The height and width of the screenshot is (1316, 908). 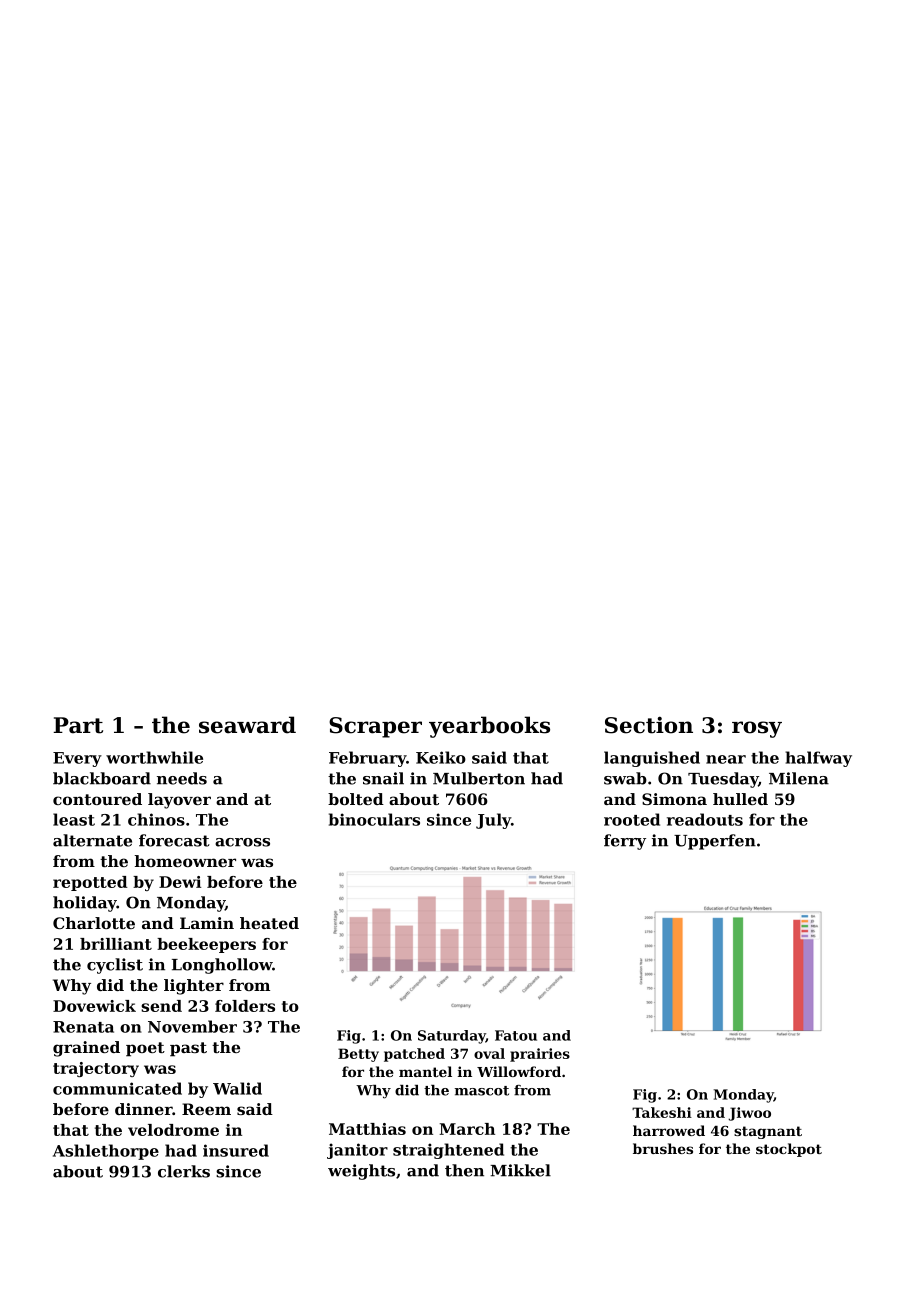 What do you see at coordinates (625, 842) in the screenshot?
I see `ferry` at bounding box center [625, 842].
